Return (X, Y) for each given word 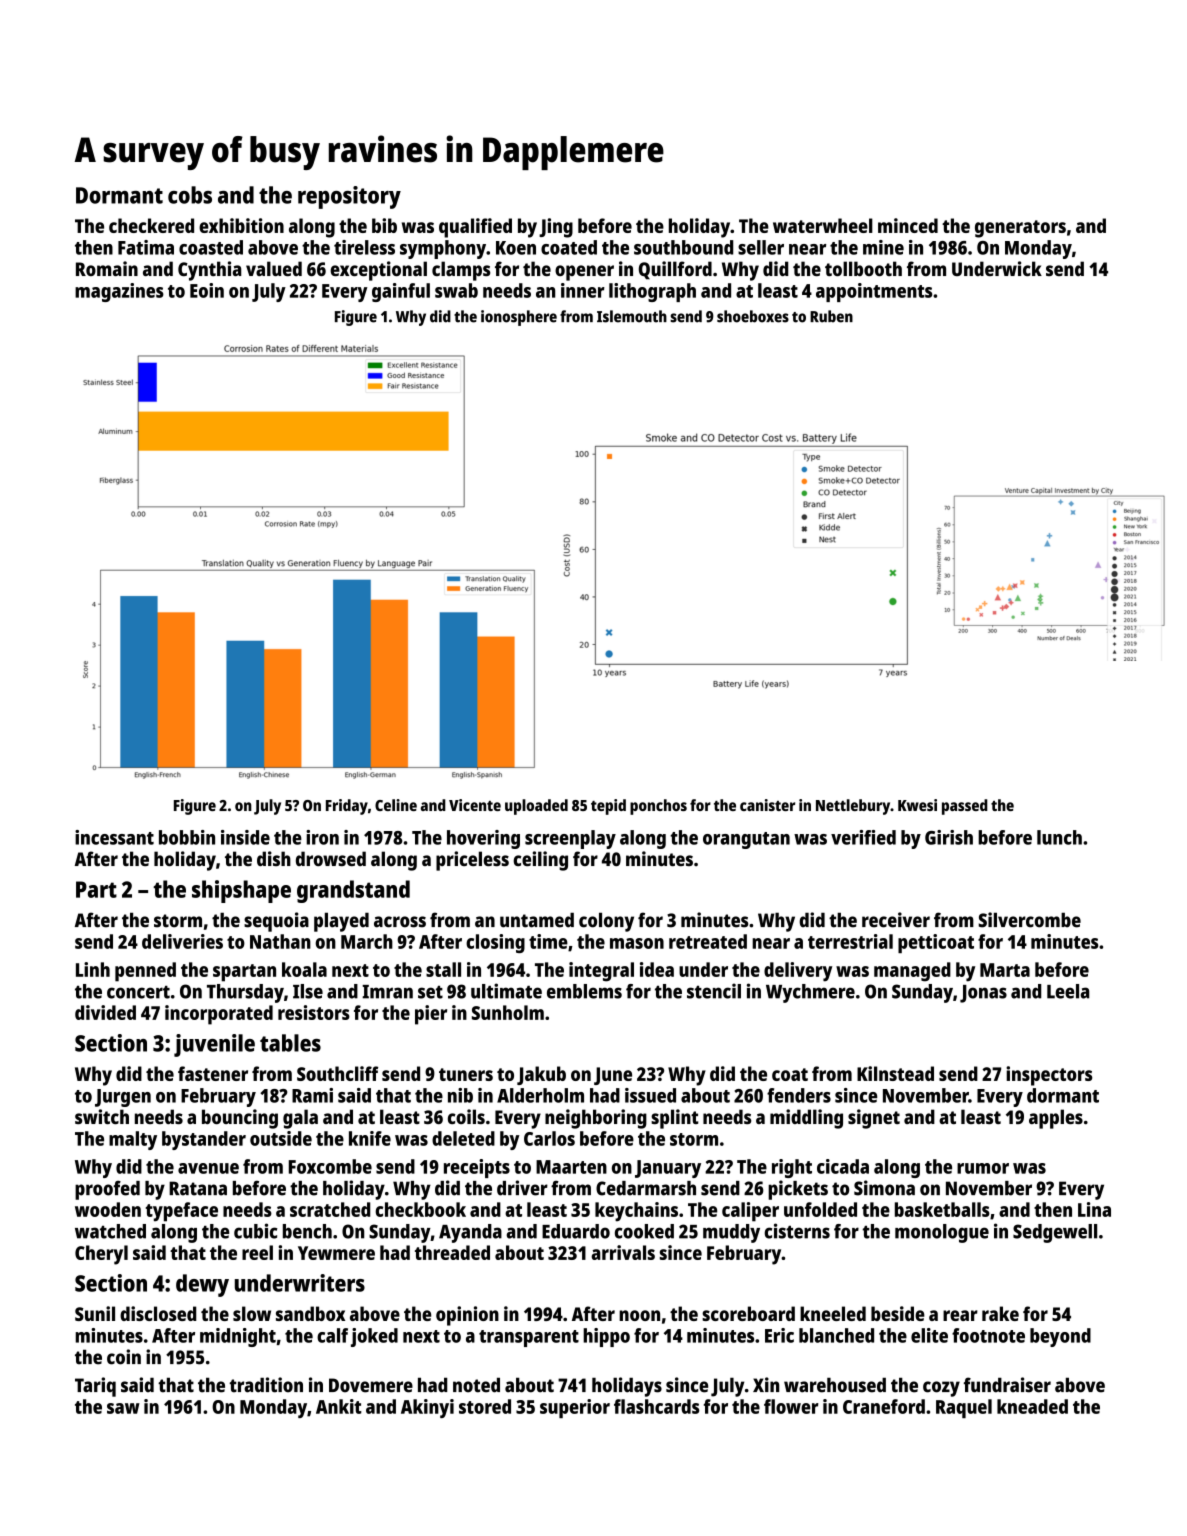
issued (650, 1095)
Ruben (831, 316)
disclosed (158, 1313)
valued (274, 268)
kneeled (833, 1313)
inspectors (1049, 1076)
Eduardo (576, 1231)
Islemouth (632, 316)
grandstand (353, 891)
